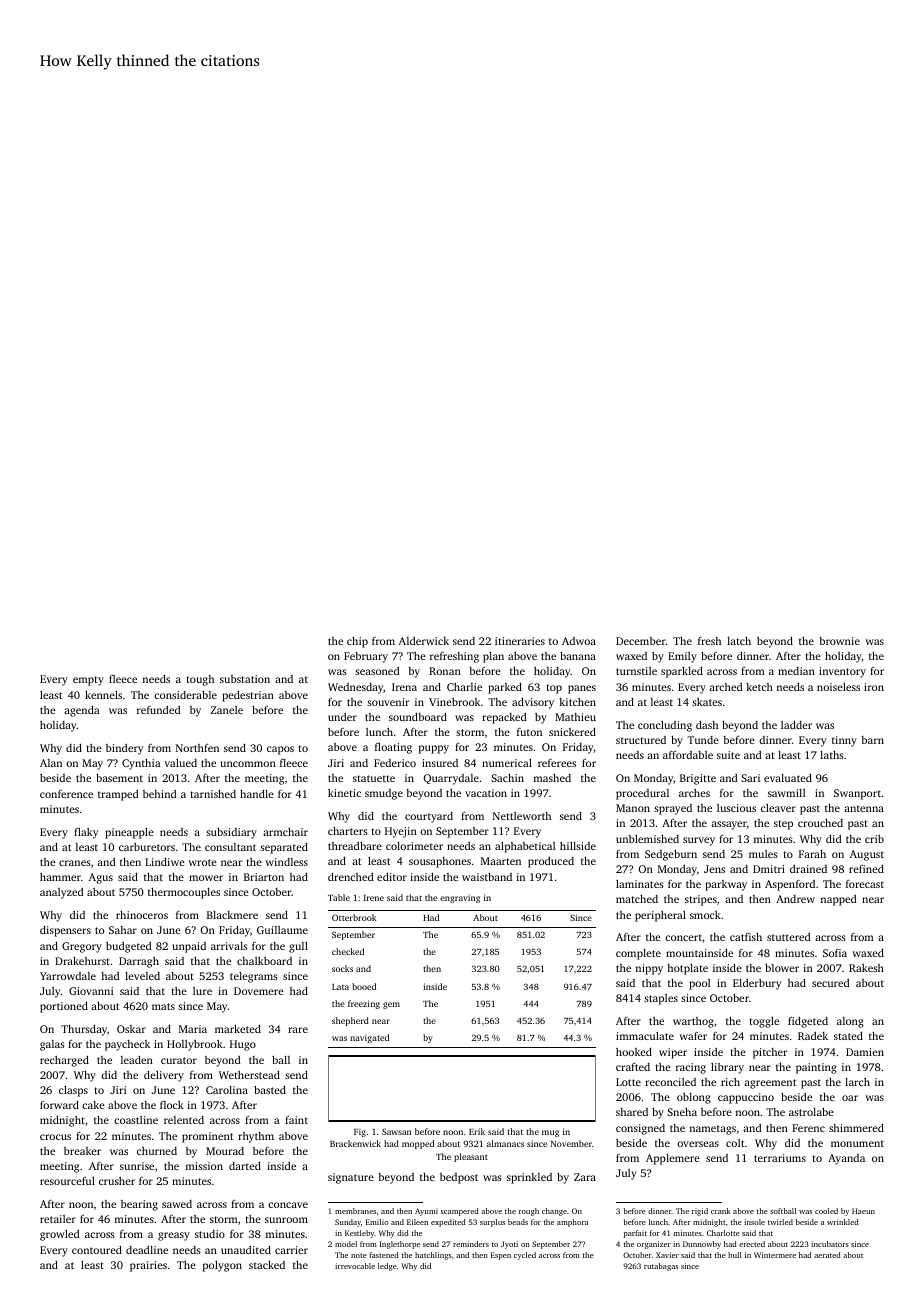 This screenshot has height=1308, width=924. Describe the element at coordinates (687, 969) in the screenshot. I see `hotplate` at that location.
